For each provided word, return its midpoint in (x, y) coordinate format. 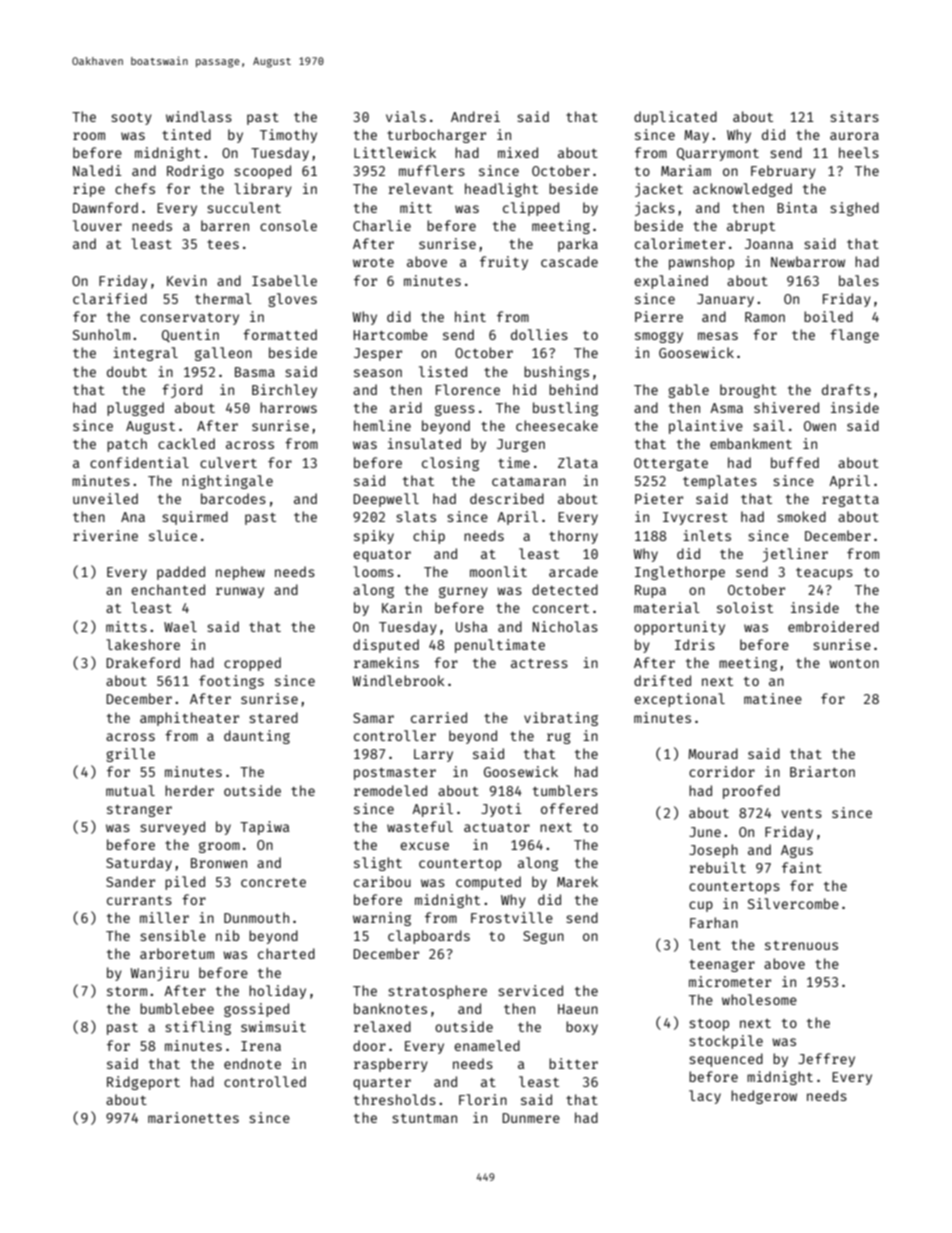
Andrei (475, 116)
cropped (252, 664)
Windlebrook (399, 680)
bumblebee (177, 1008)
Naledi (97, 170)
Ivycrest (695, 518)
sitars (854, 116)
